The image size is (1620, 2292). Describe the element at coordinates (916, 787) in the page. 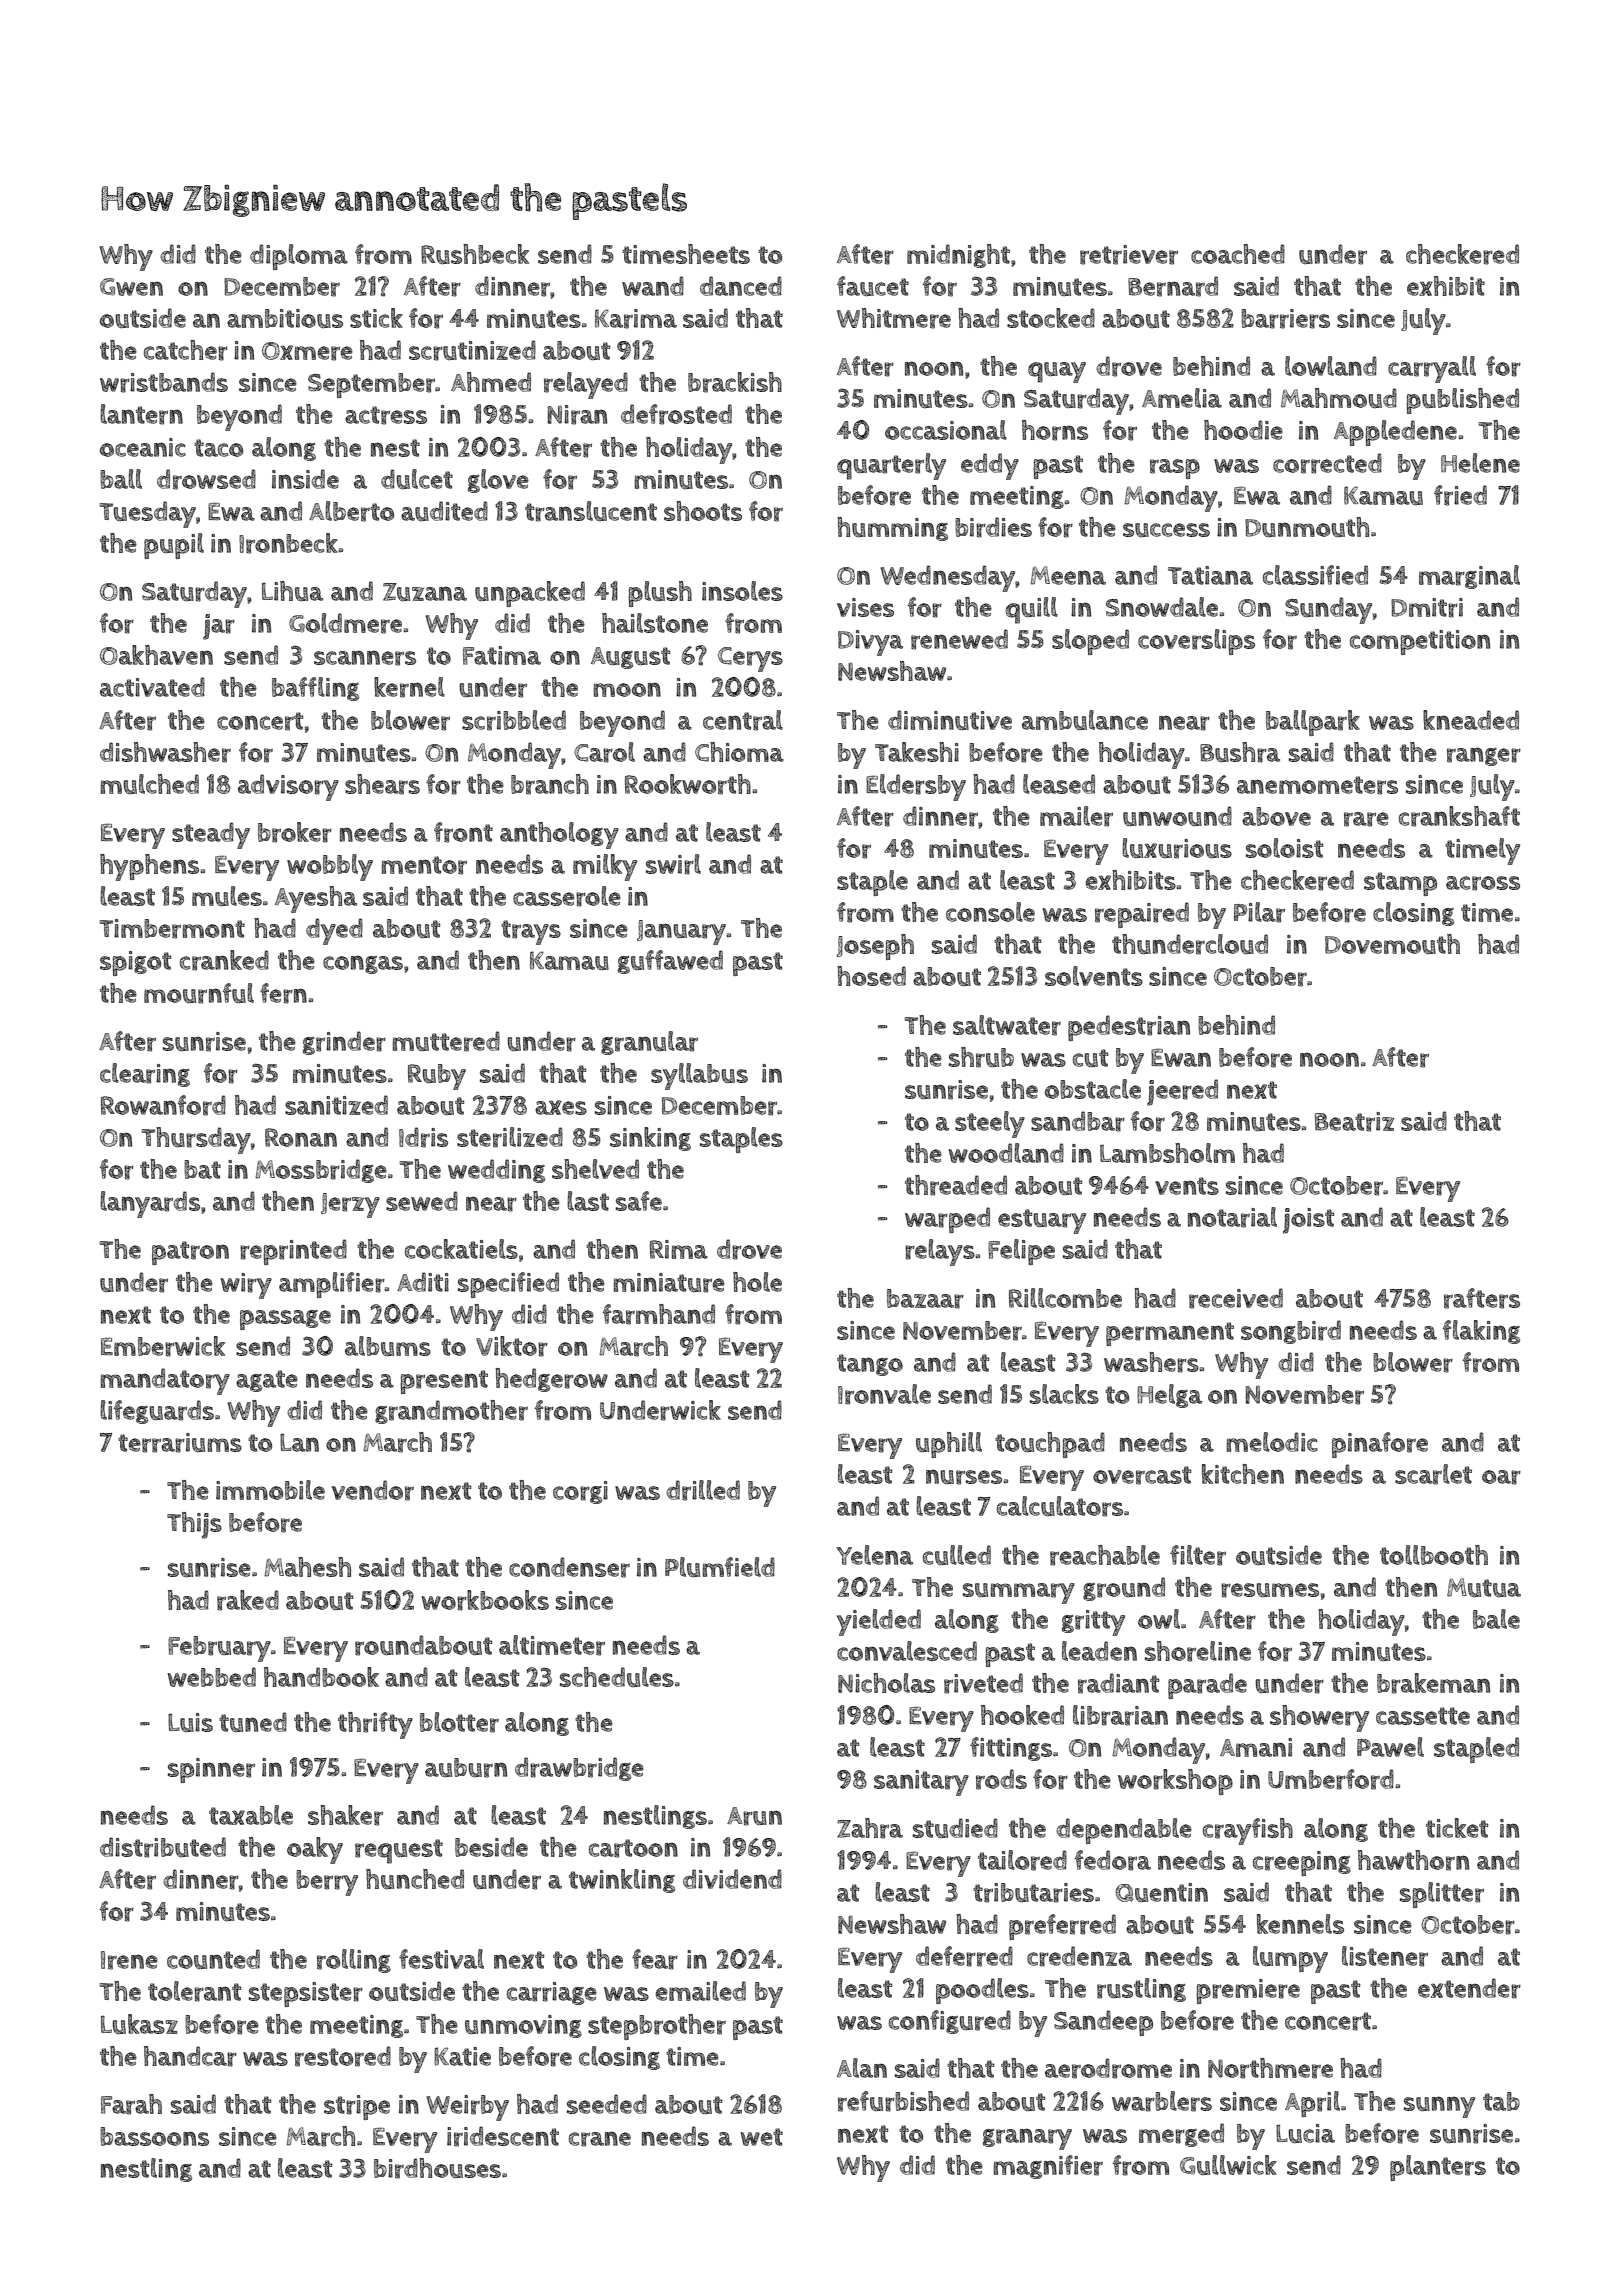

I see `Eldersby` at that location.
